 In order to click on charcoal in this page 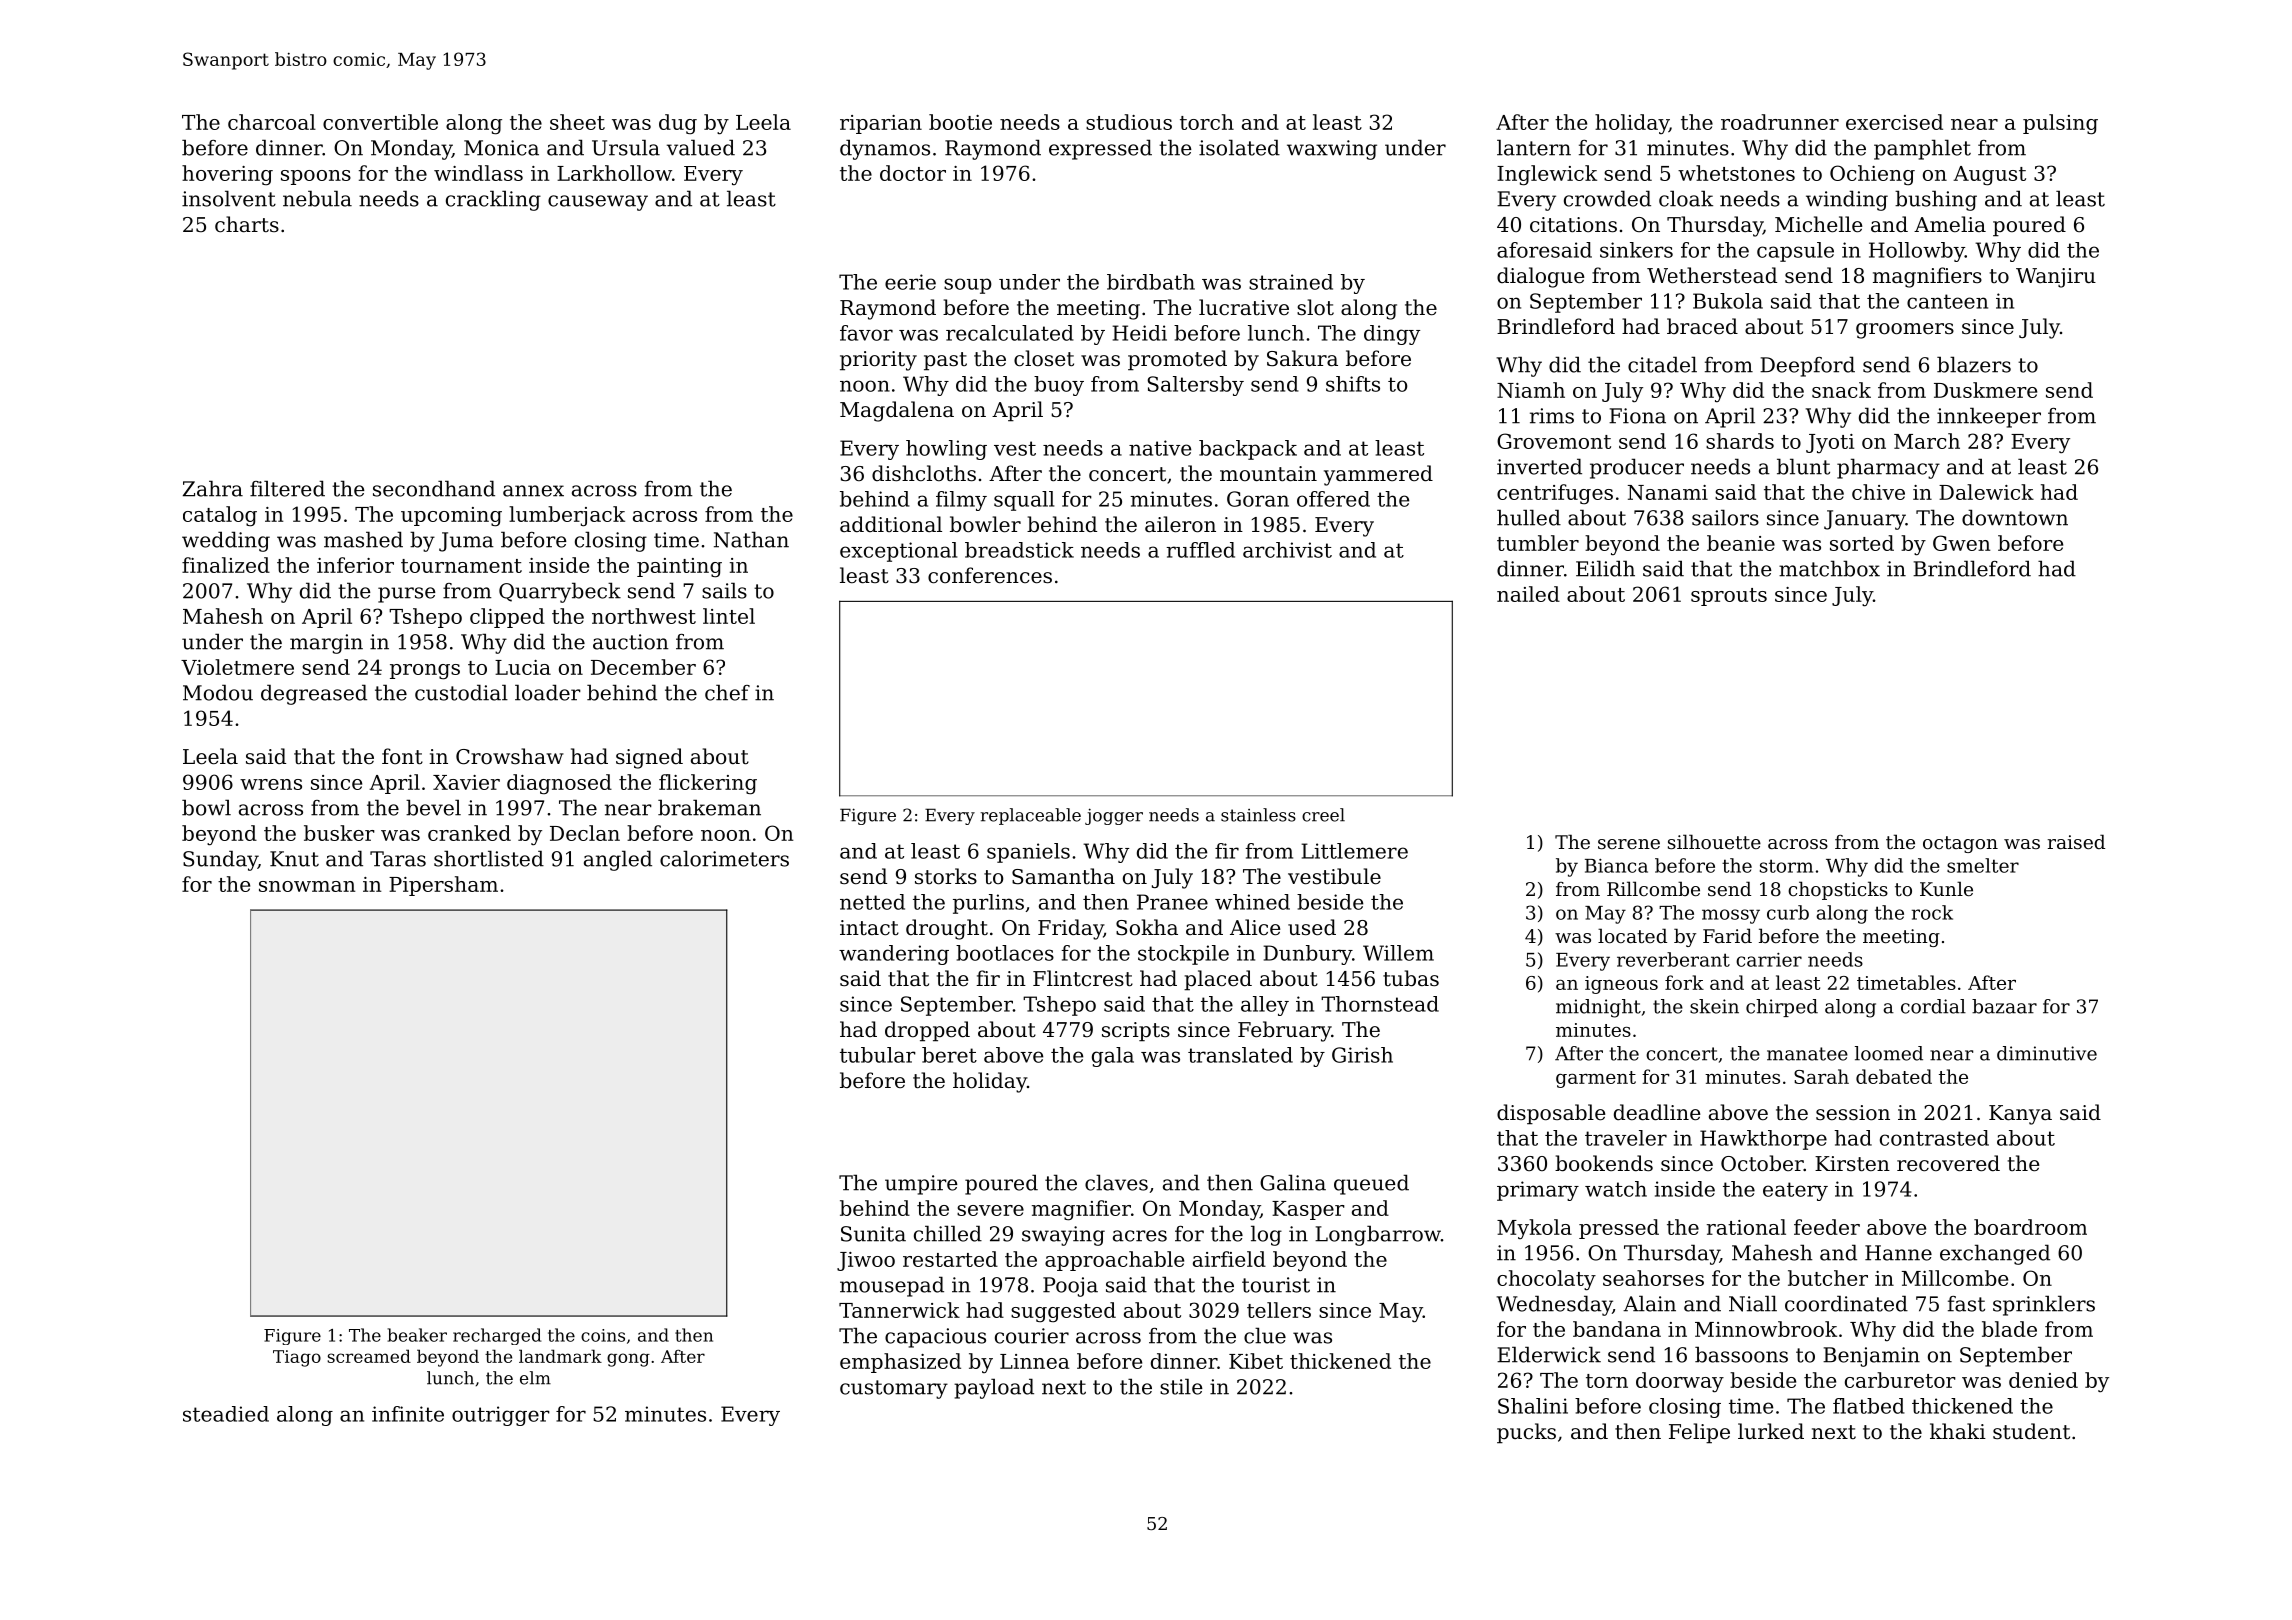, I will do `click(272, 122)`.
